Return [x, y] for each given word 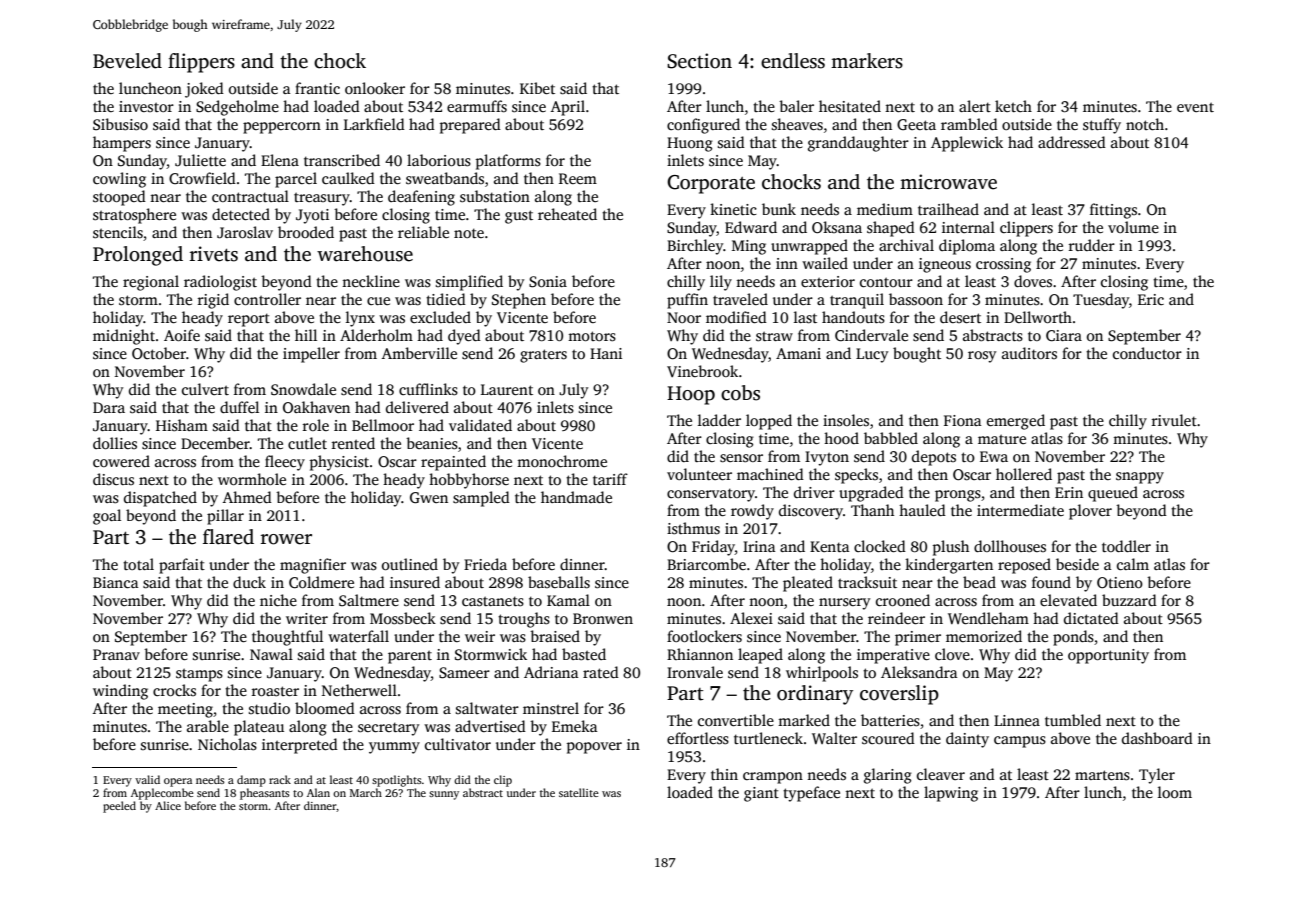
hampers [122, 144]
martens [1102, 775]
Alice [168, 805]
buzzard [1129, 600]
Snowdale [303, 389]
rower [286, 539]
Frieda [485, 564]
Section [699, 61]
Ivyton [827, 458]
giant [761, 794]
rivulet [1174, 420]
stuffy [1102, 126]
